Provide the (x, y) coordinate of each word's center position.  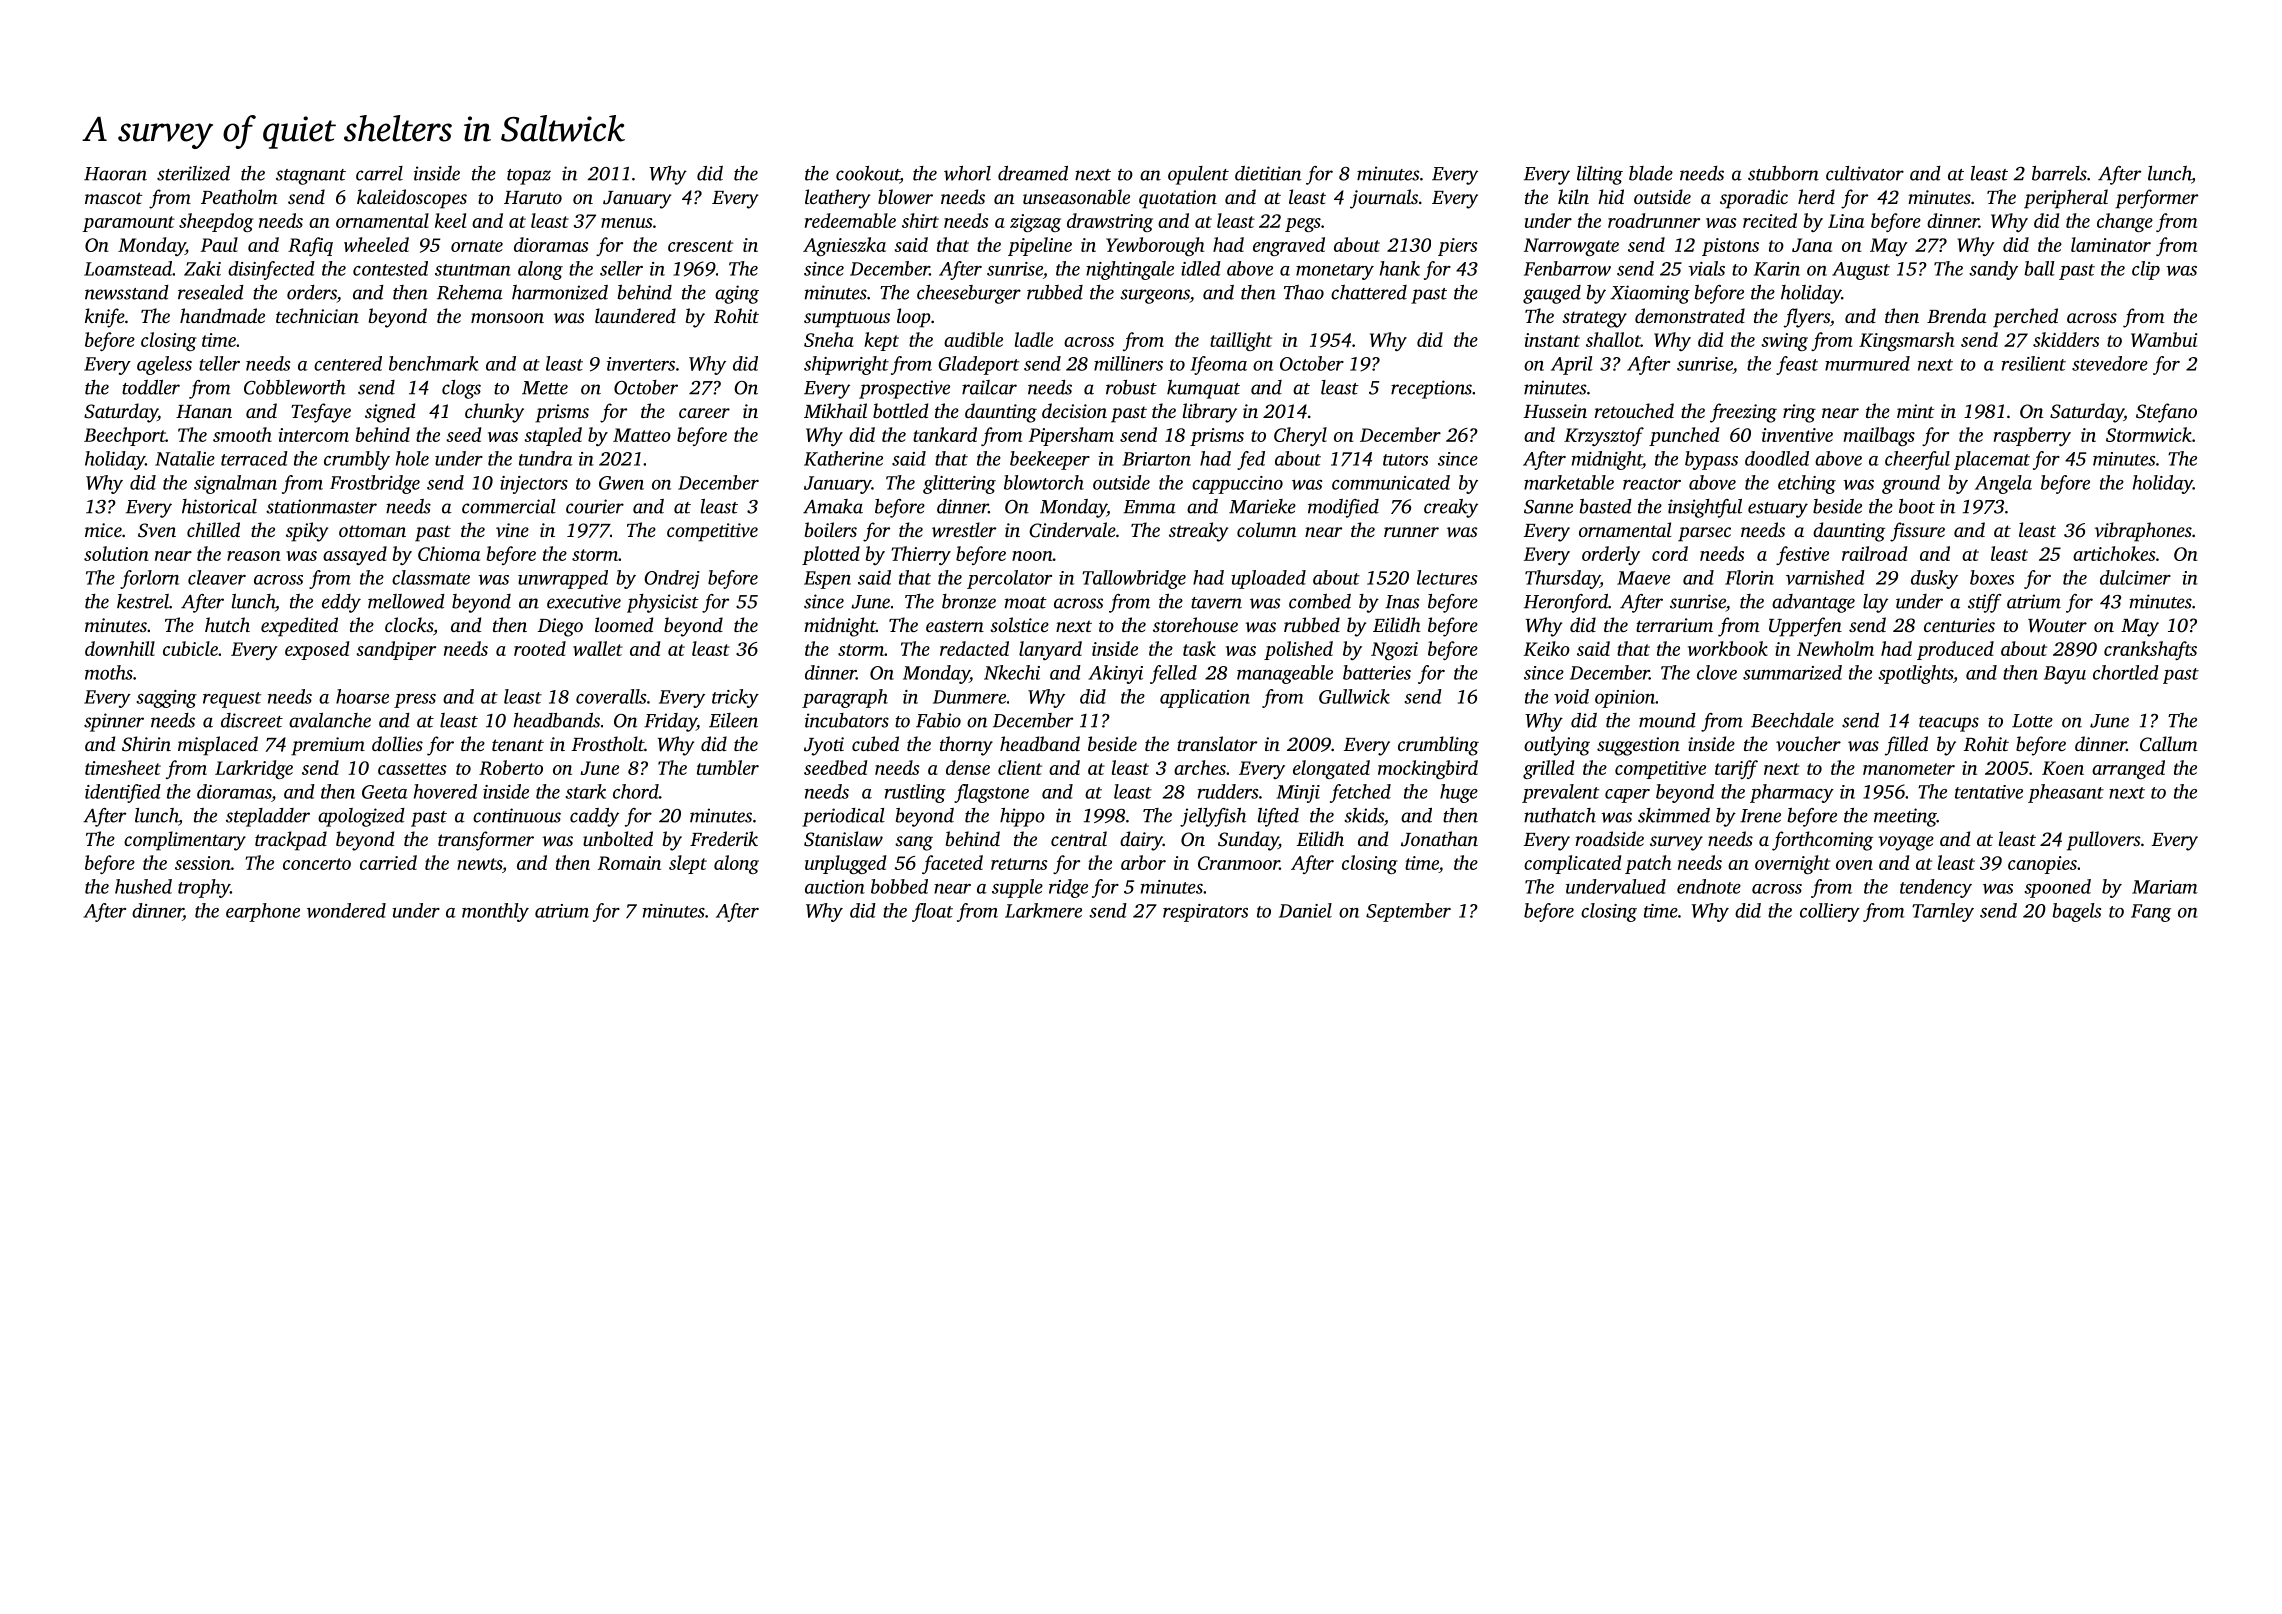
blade (1651, 173)
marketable (1569, 482)
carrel (379, 173)
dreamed (1033, 173)
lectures (1447, 577)
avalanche (330, 720)
